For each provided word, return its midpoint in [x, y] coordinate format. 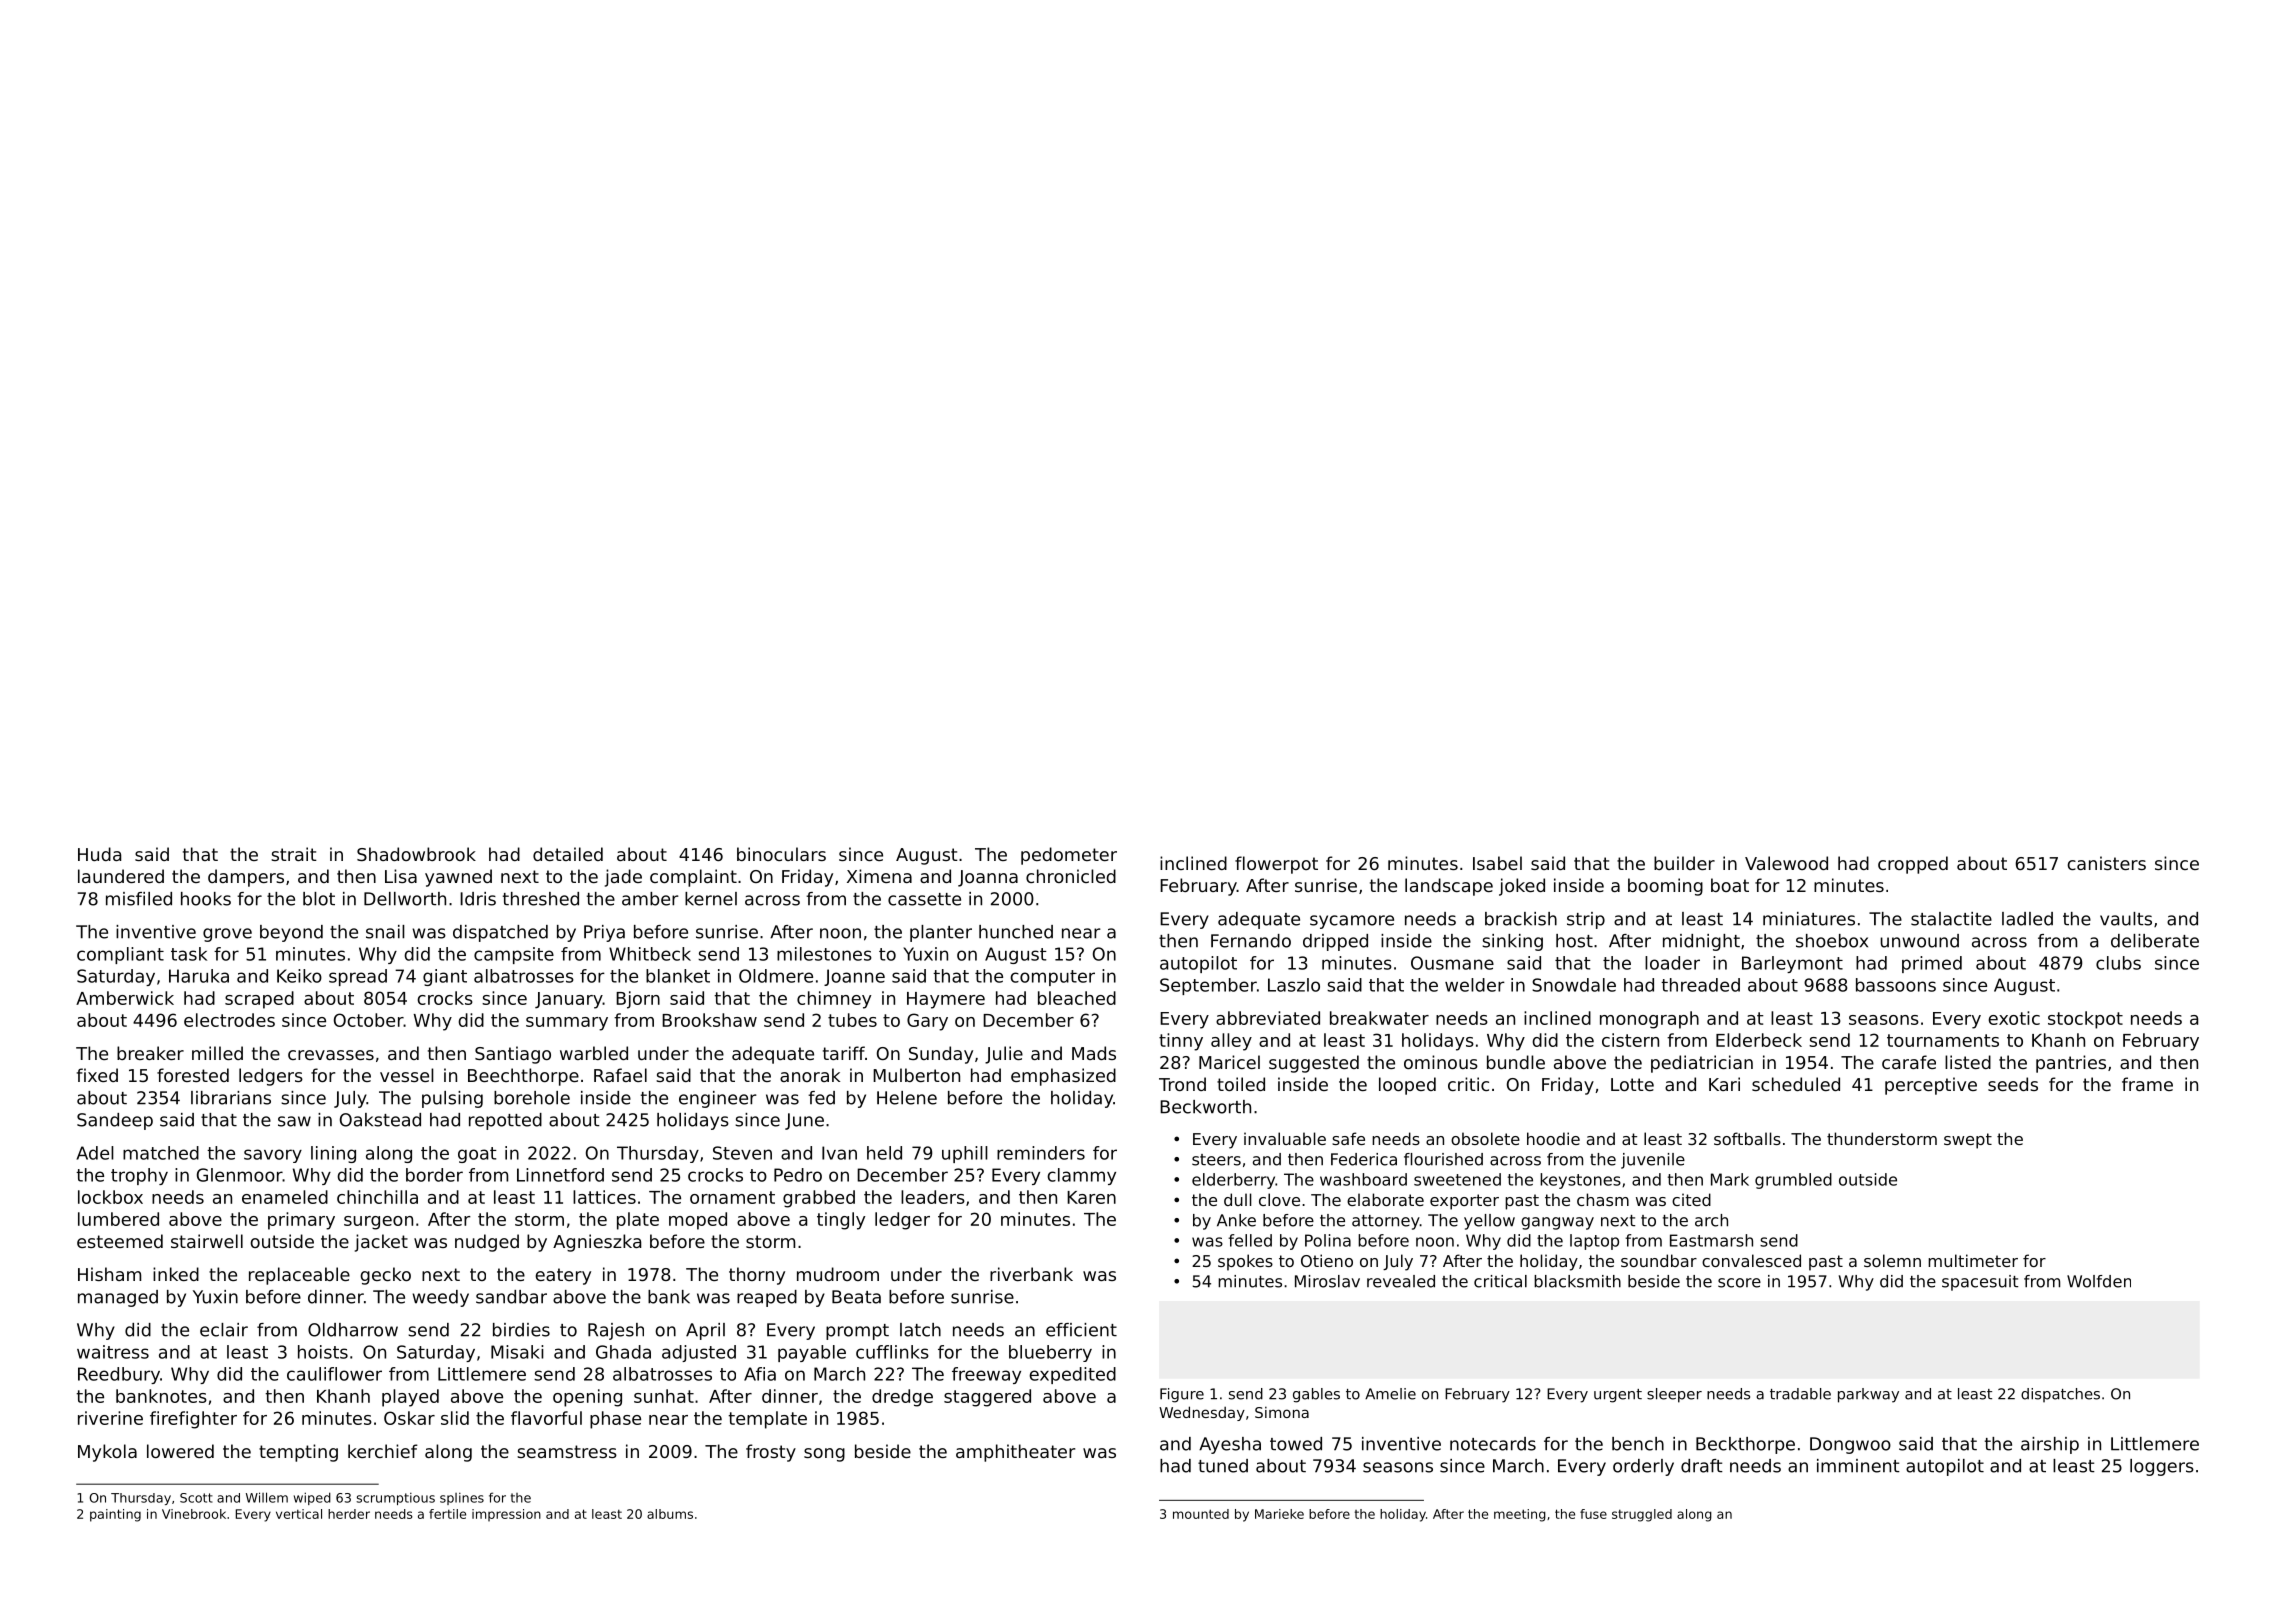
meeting [1520, 1515]
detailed [568, 854]
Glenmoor [240, 1175]
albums [670, 1514]
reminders [1041, 1153]
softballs [1747, 1138]
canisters [2106, 863]
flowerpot [1276, 865]
